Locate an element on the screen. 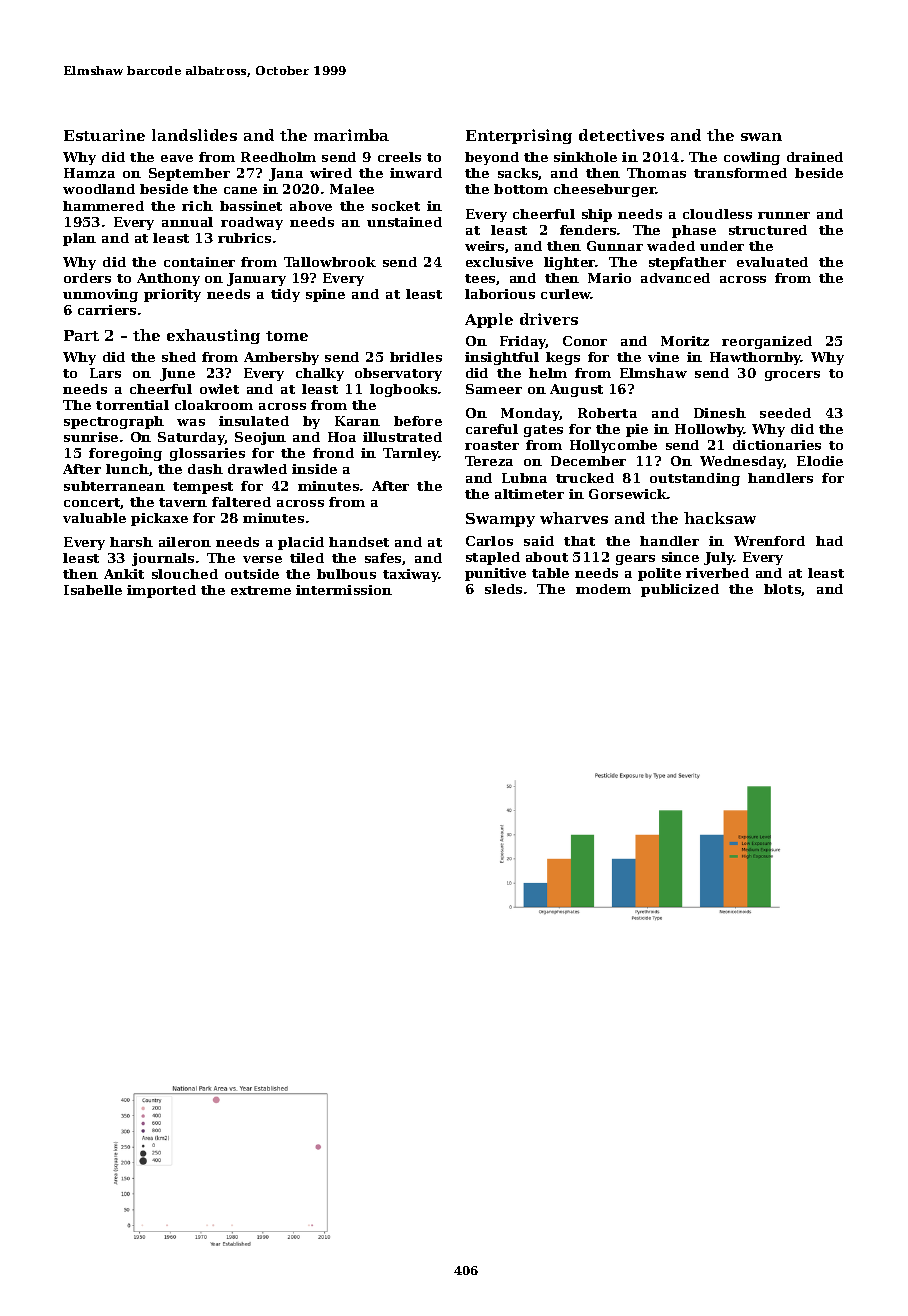 This screenshot has width=908, height=1316. creels is located at coordinates (399, 157).
